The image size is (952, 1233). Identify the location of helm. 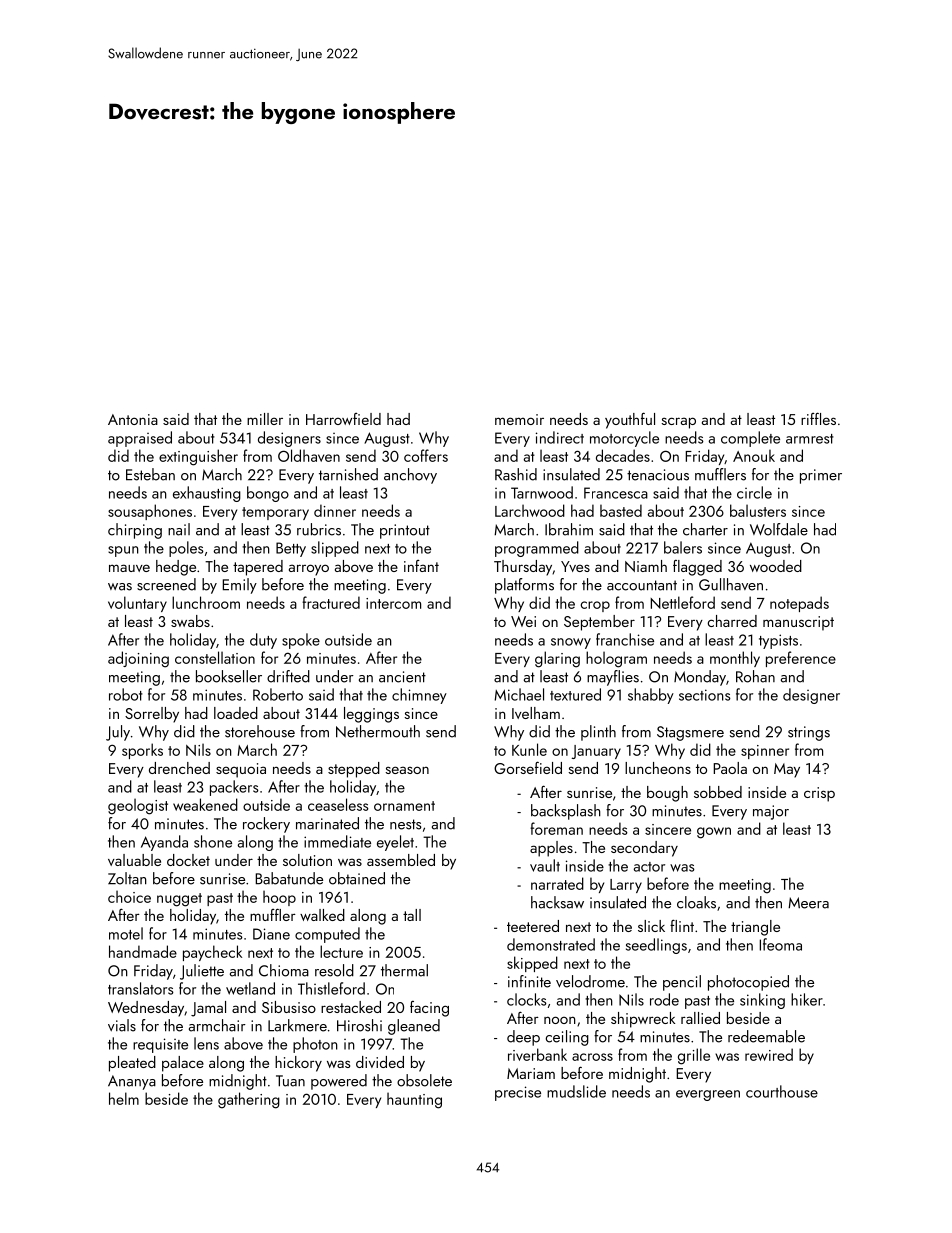
(124, 1098).
